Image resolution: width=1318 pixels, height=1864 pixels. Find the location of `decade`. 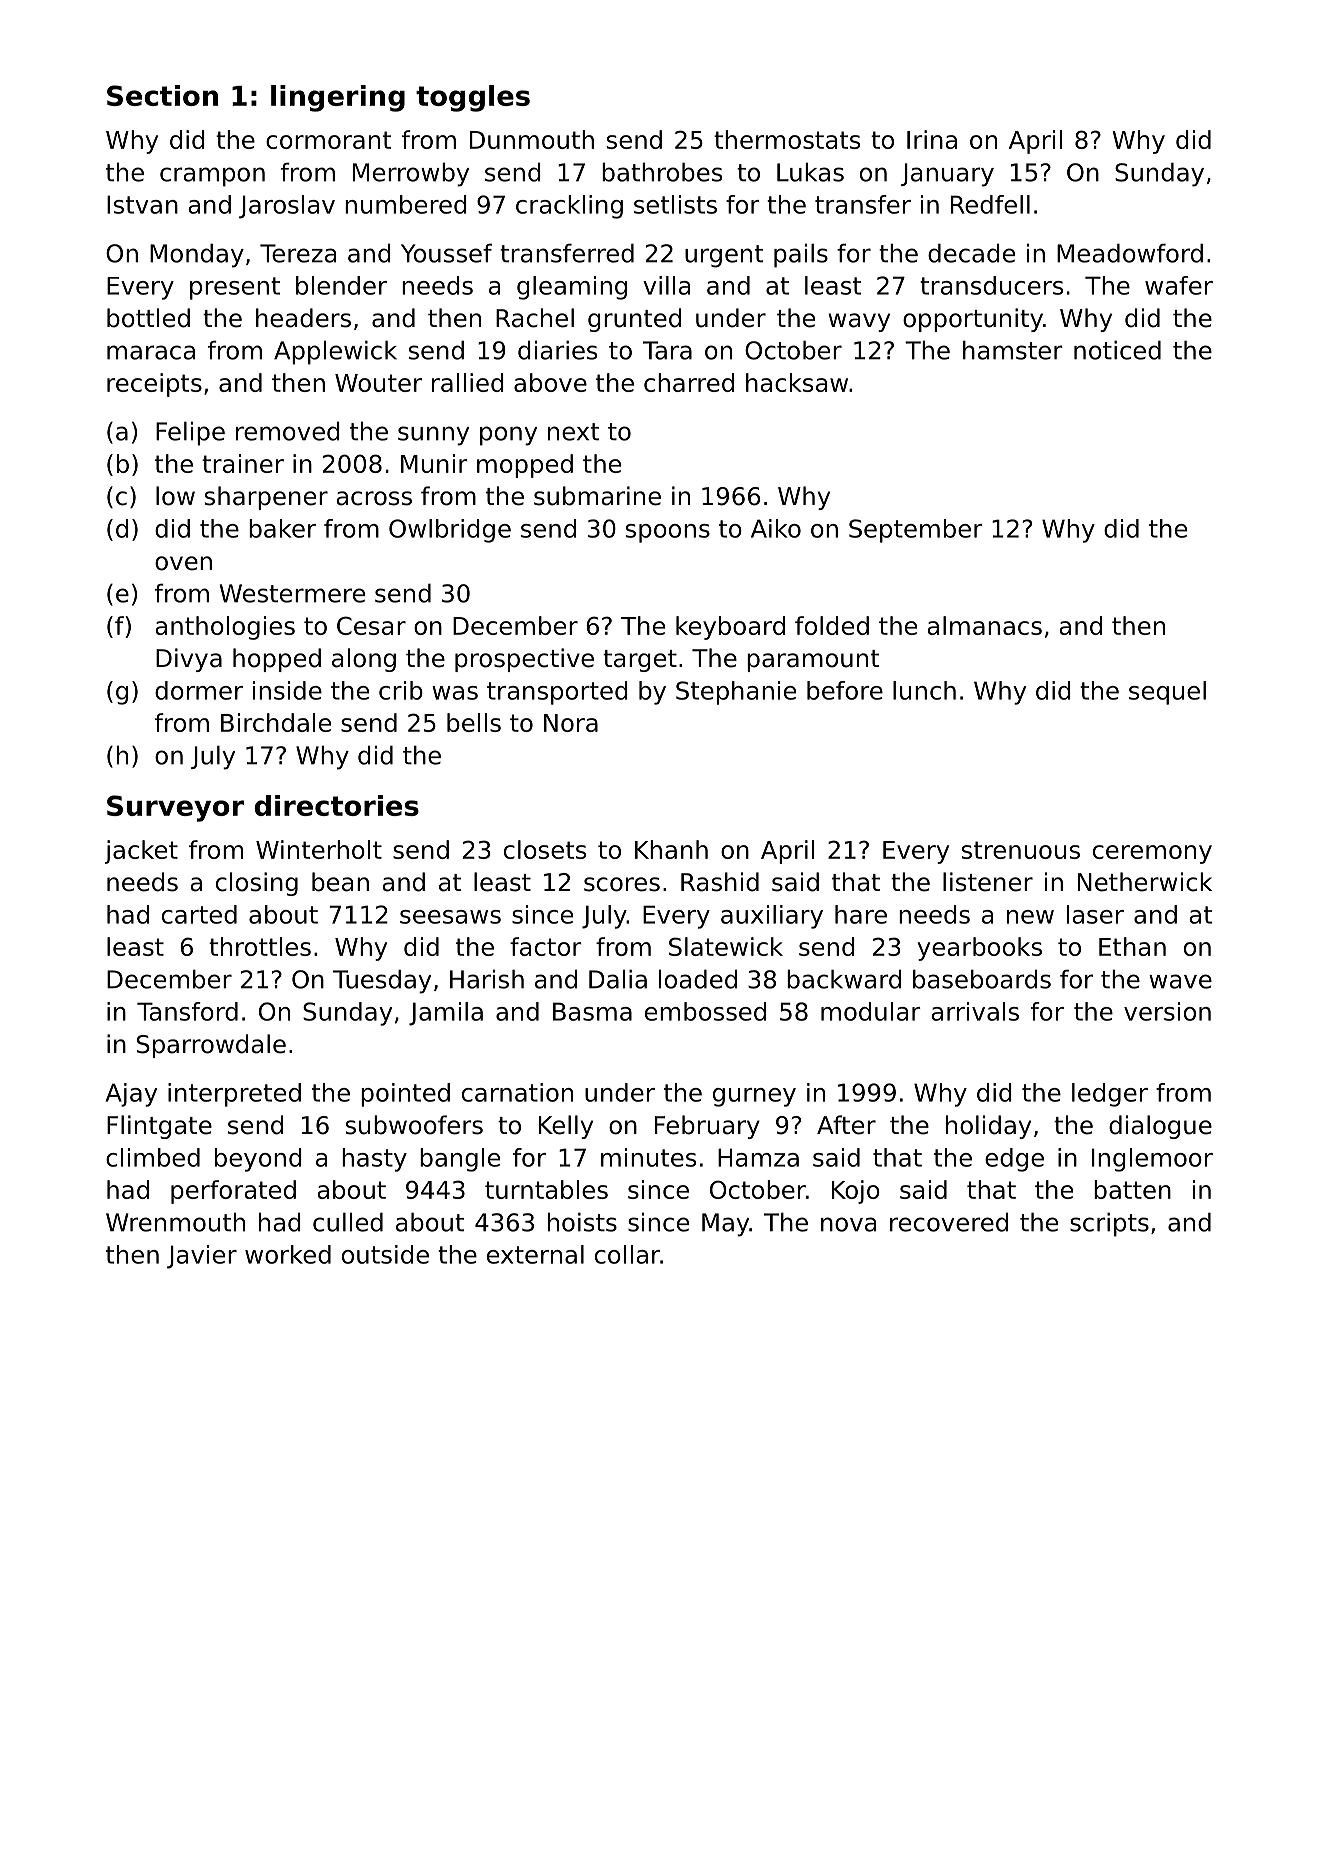

decade is located at coordinates (971, 253).
